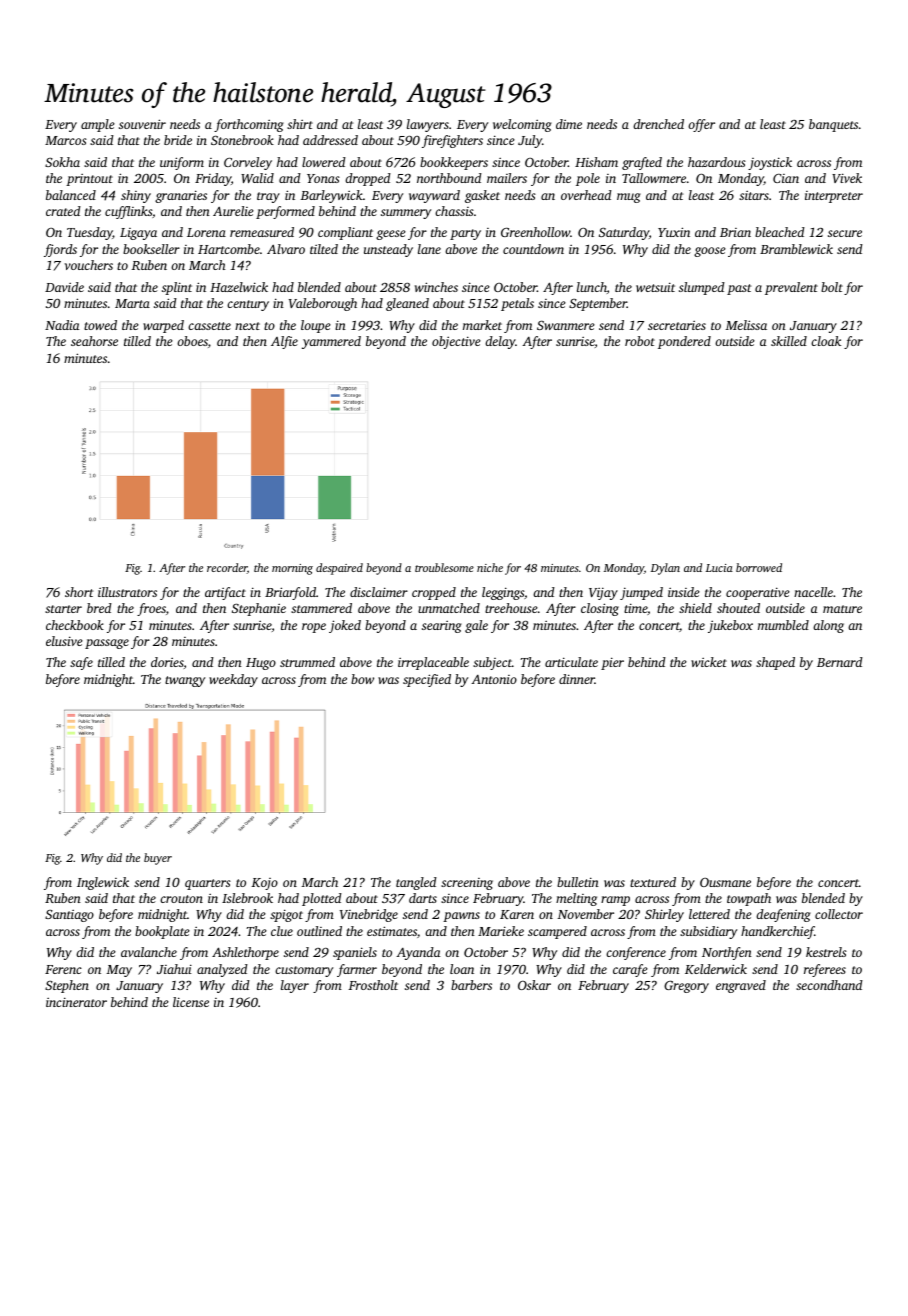 This image has height=1316, width=908. Describe the element at coordinates (163, 326) in the image. I see `warped` at that location.
